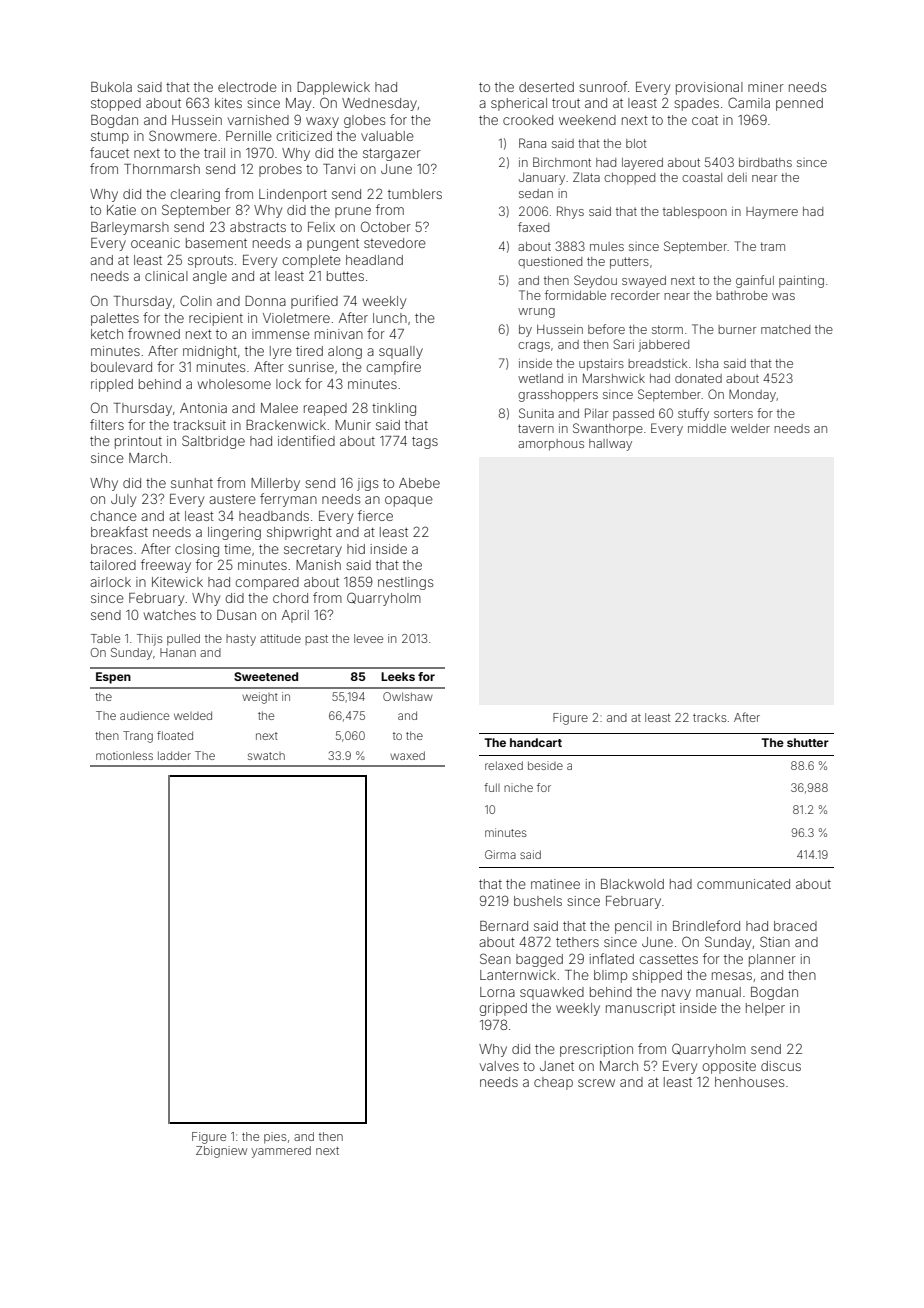 This image has width=924, height=1308. Describe the element at coordinates (644, 282) in the image. I see `swayed` at that location.
